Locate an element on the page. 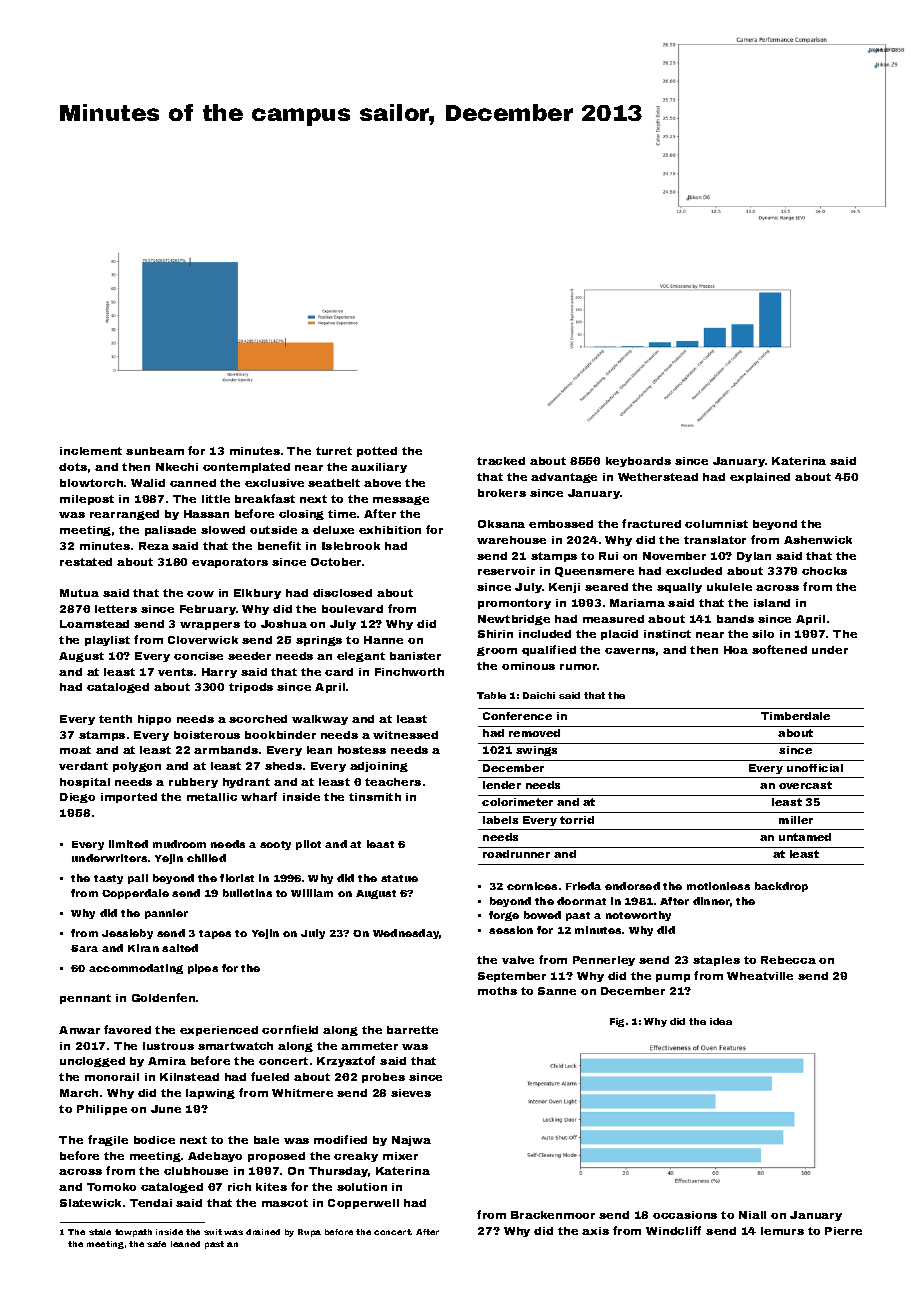 The image size is (924, 1308). stale is located at coordinates (100, 1232).
